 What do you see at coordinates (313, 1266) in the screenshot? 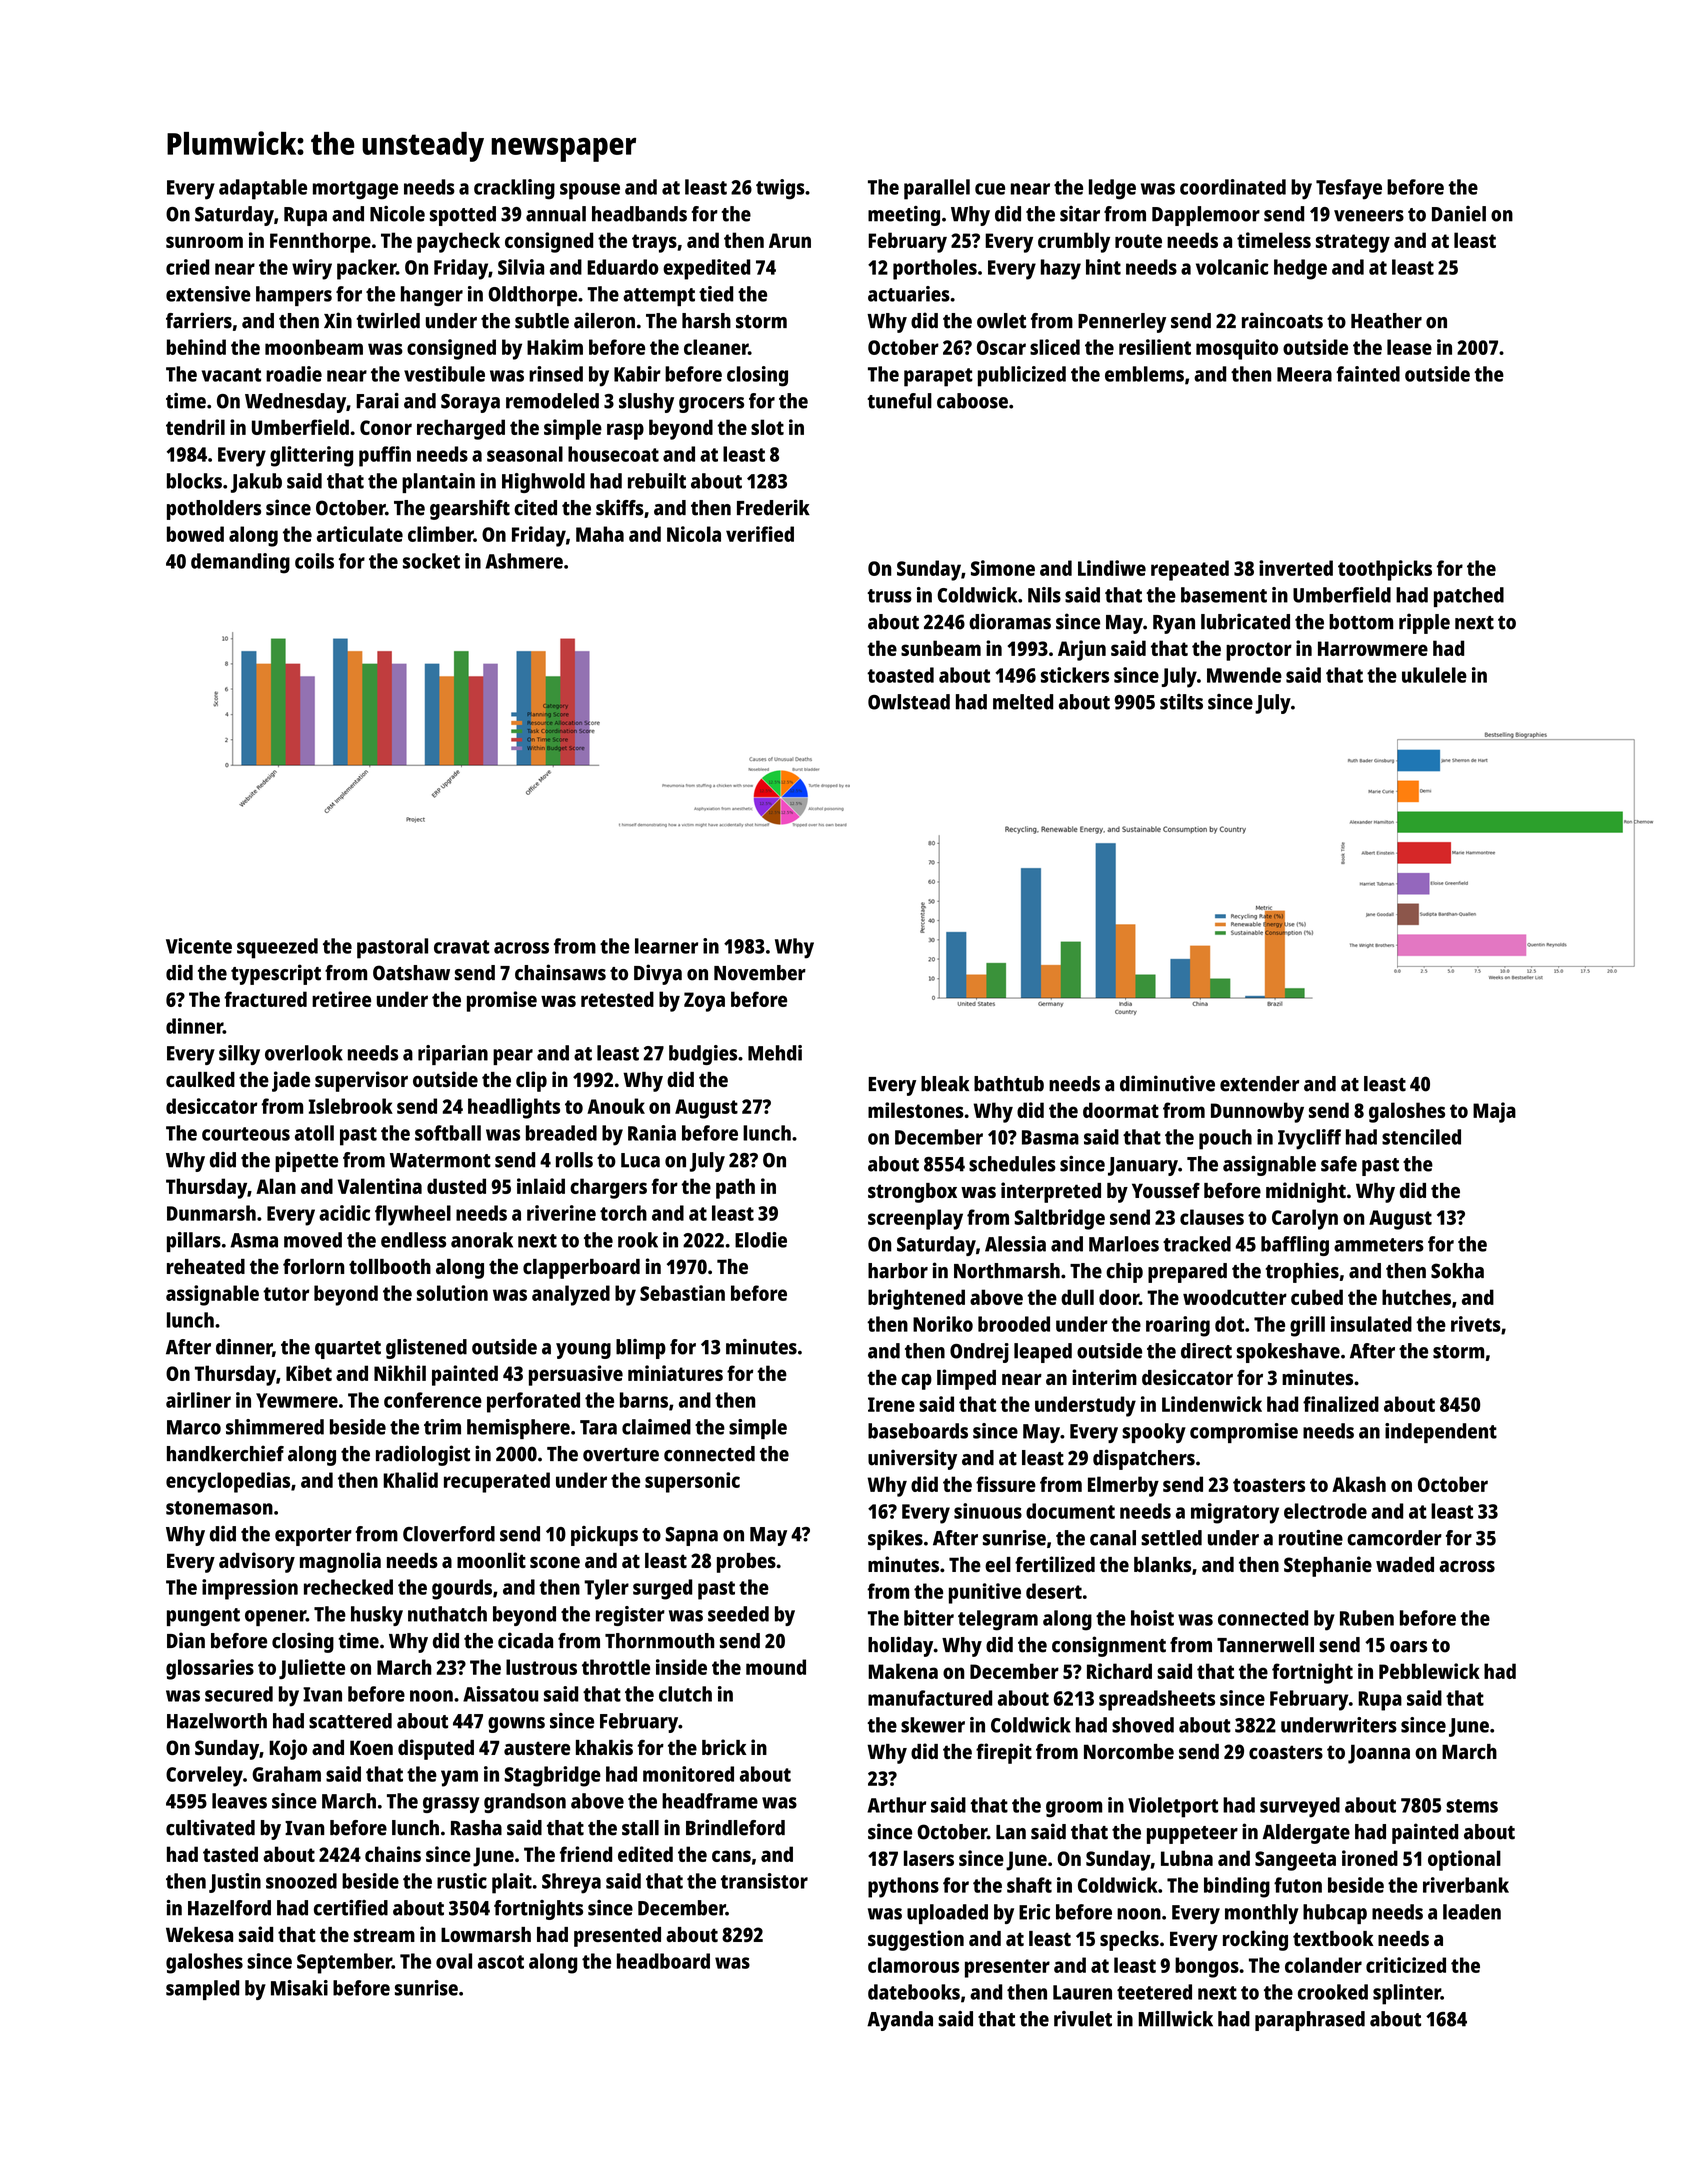
I see `forlorn` at bounding box center [313, 1266].
